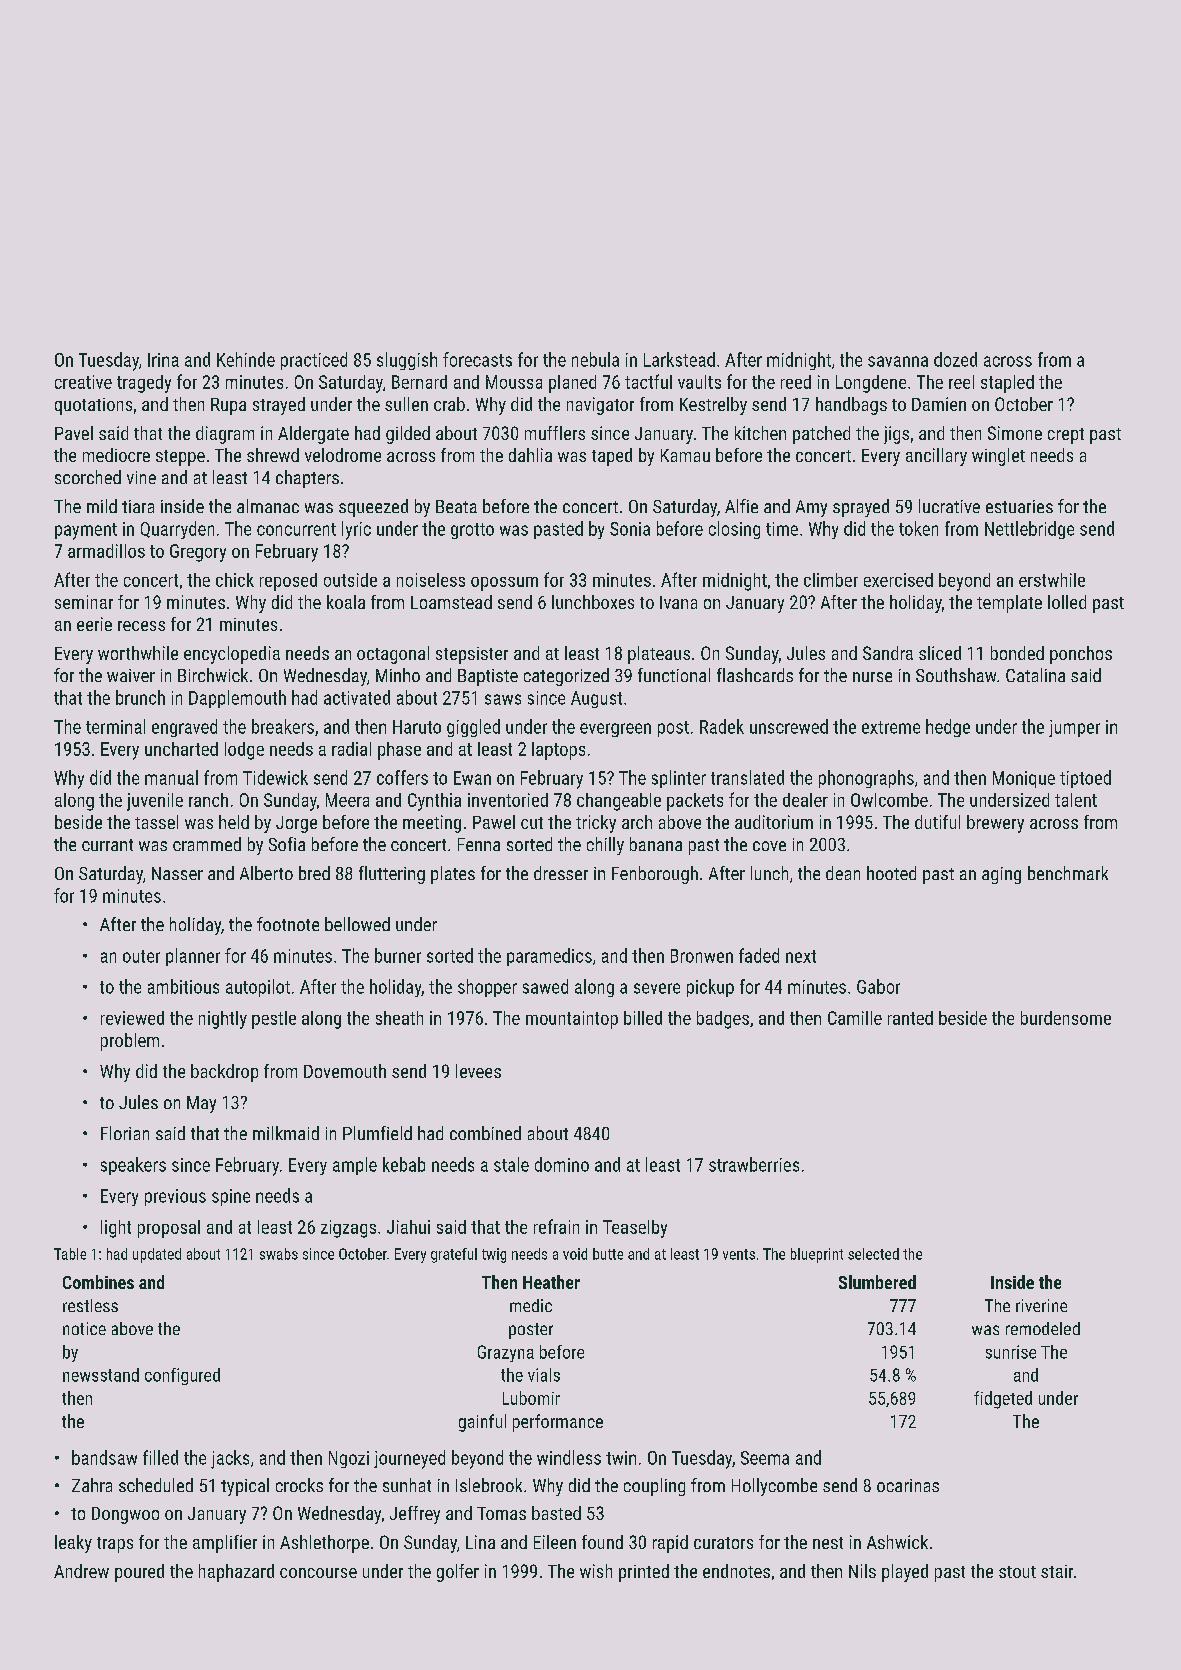 This screenshot has width=1181, height=1670. I want to click on aging, so click(1001, 875).
